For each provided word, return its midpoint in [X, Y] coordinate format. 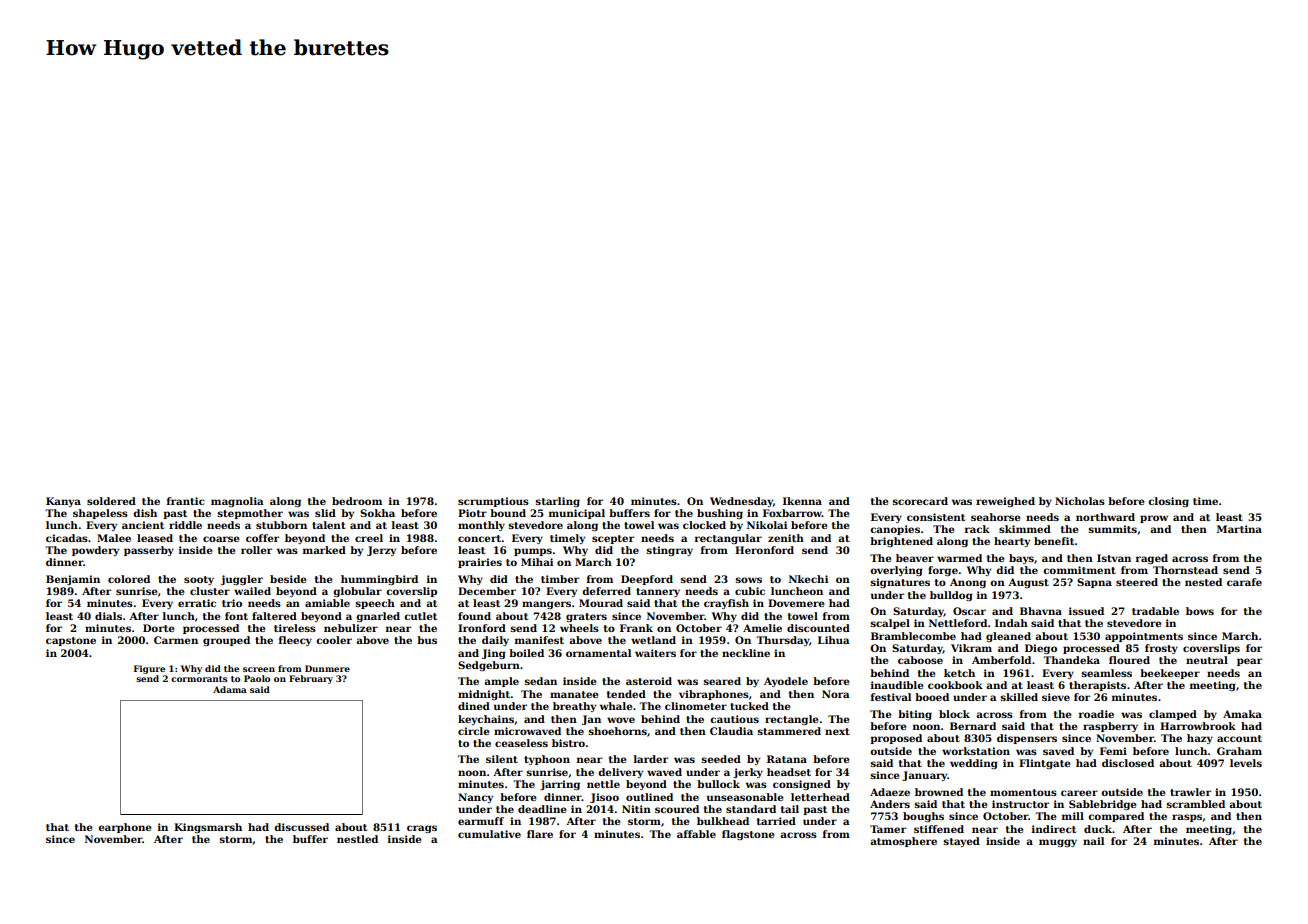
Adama [230, 689]
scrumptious [493, 502]
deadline [542, 809]
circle [473, 731]
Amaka [1242, 714]
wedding [974, 764]
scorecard [920, 501]
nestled [357, 839]
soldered [111, 501]
